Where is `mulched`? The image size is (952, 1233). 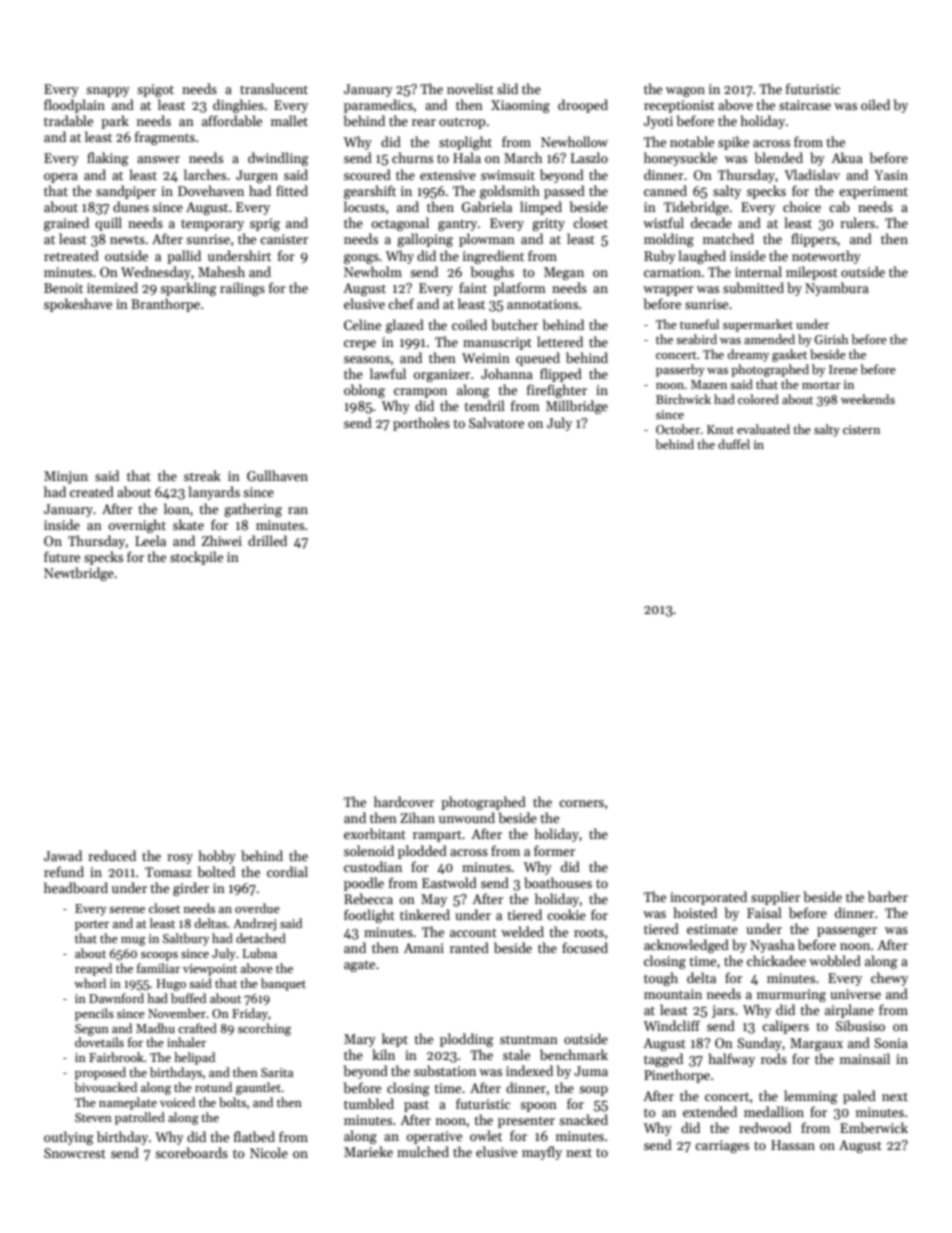
mulched is located at coordinates (423, 1151).
